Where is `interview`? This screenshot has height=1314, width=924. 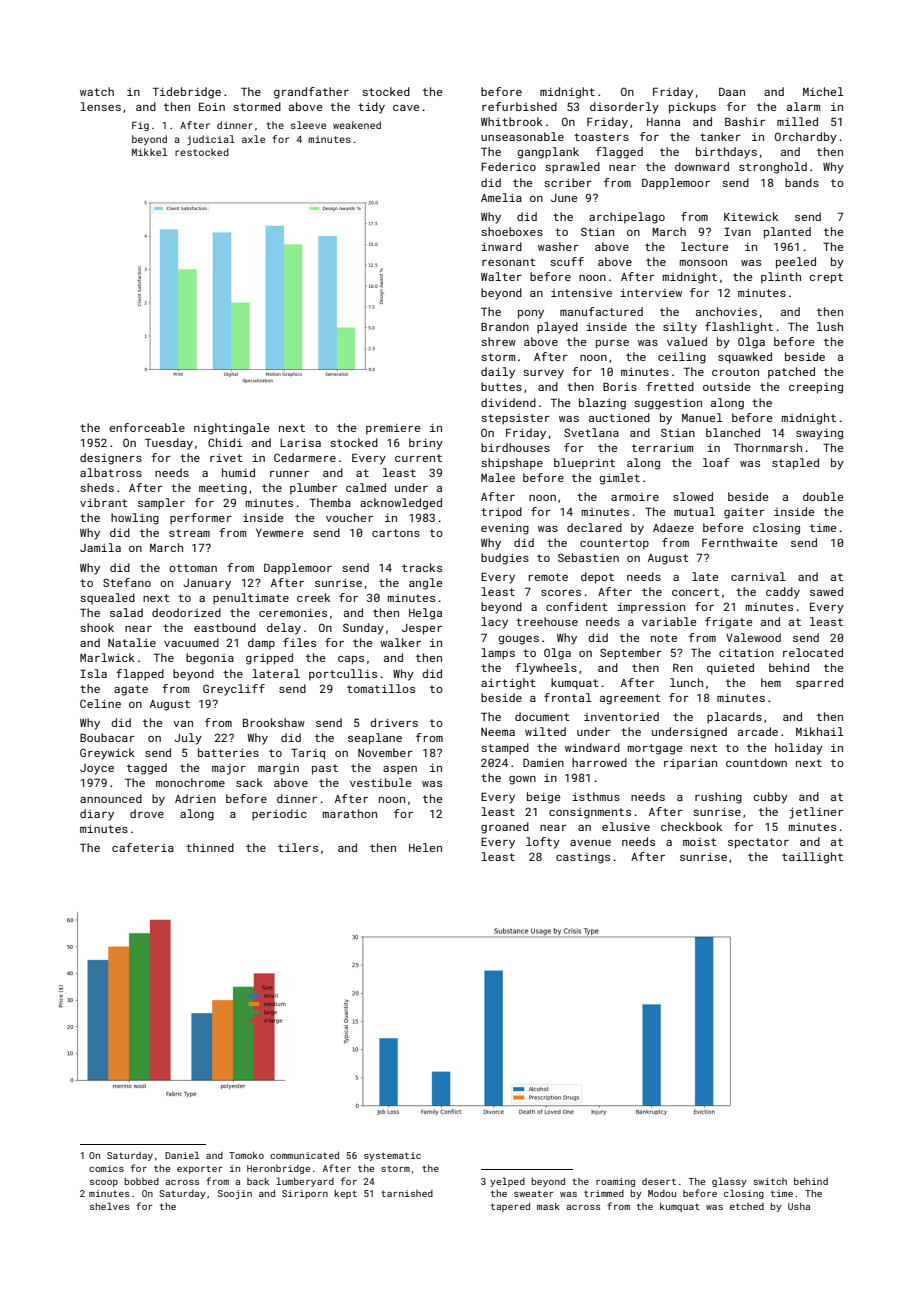
interview is located at coordinates (651, 293).
